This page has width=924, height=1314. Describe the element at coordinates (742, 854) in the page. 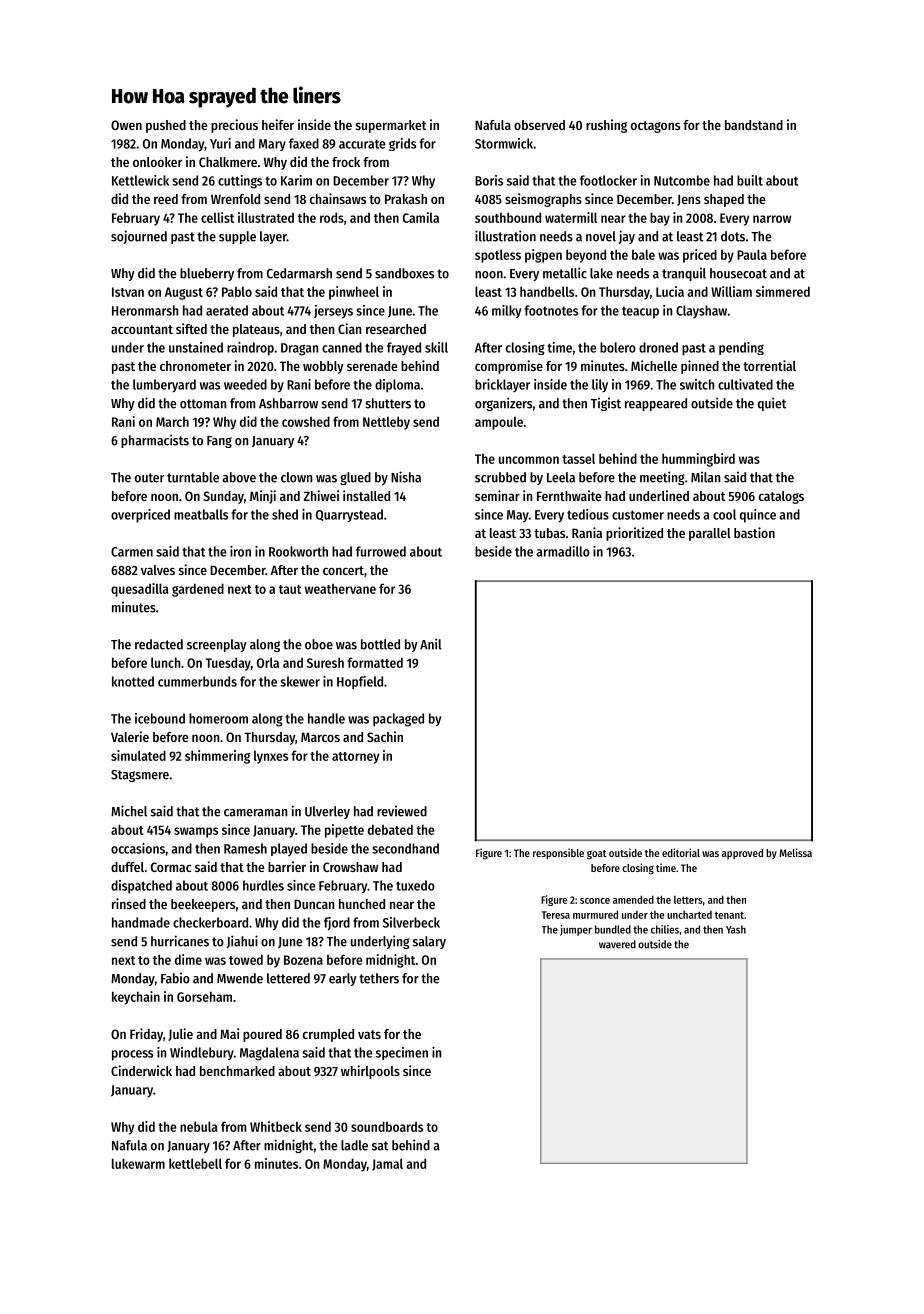

I see `approved` at that location.
